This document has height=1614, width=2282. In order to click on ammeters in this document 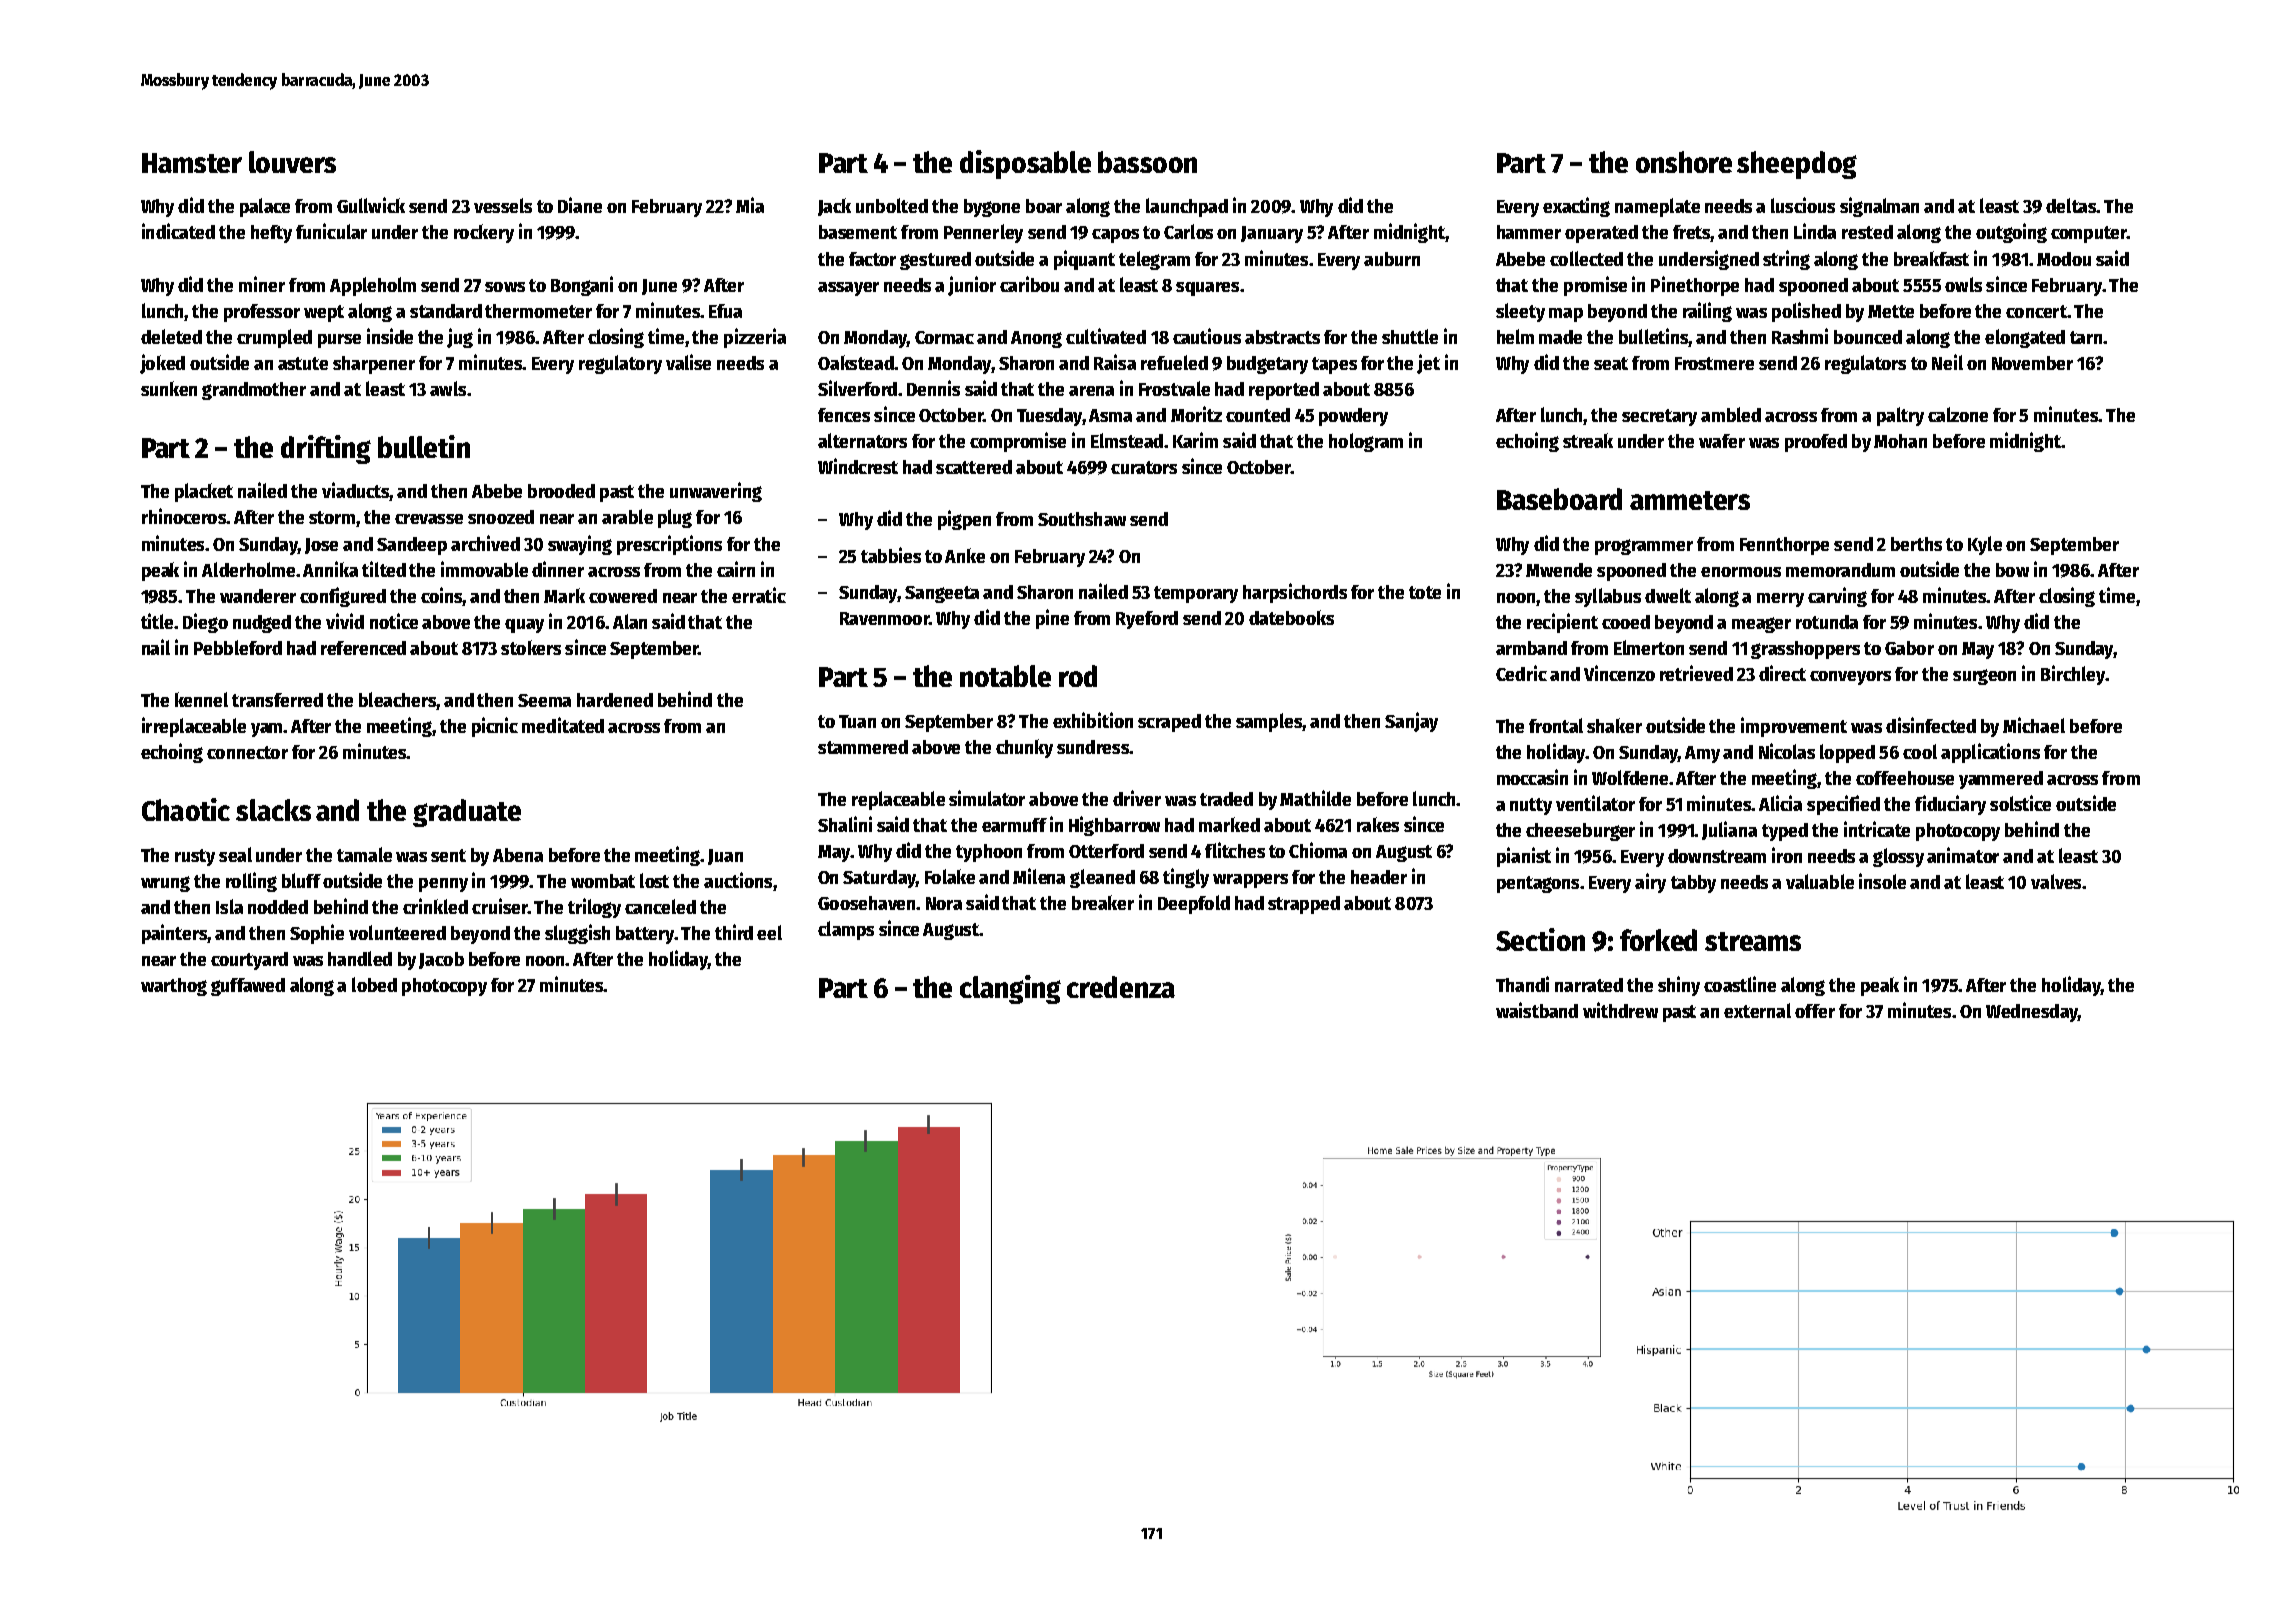, I will do `click(1690, 500)`.
